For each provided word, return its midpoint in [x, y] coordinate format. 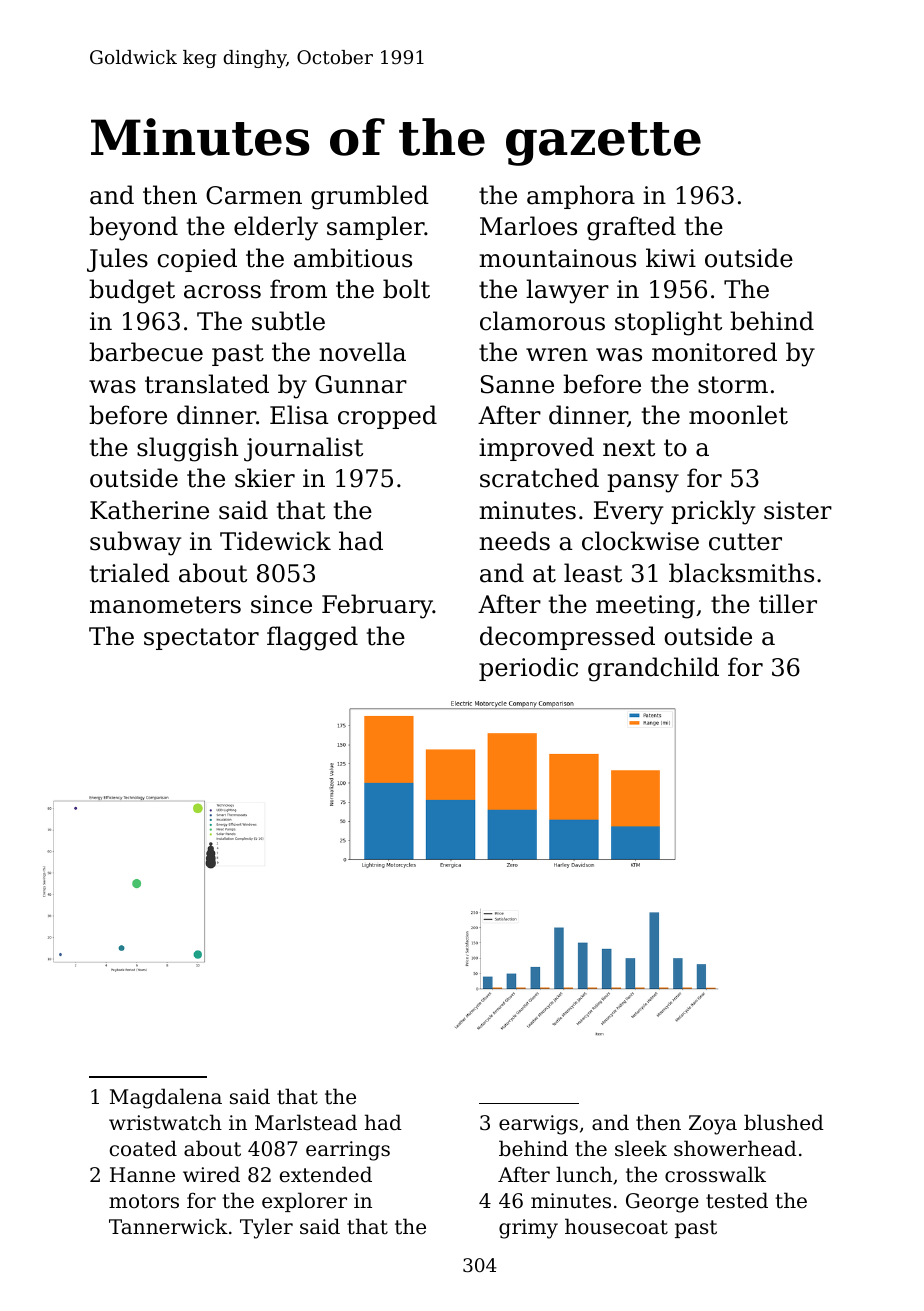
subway [135, 543]
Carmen [254, 195]
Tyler [266, 1228]
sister [798, 510]
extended [326, 1174]
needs [514, 541]
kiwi [671, 257]
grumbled [370, 197]
